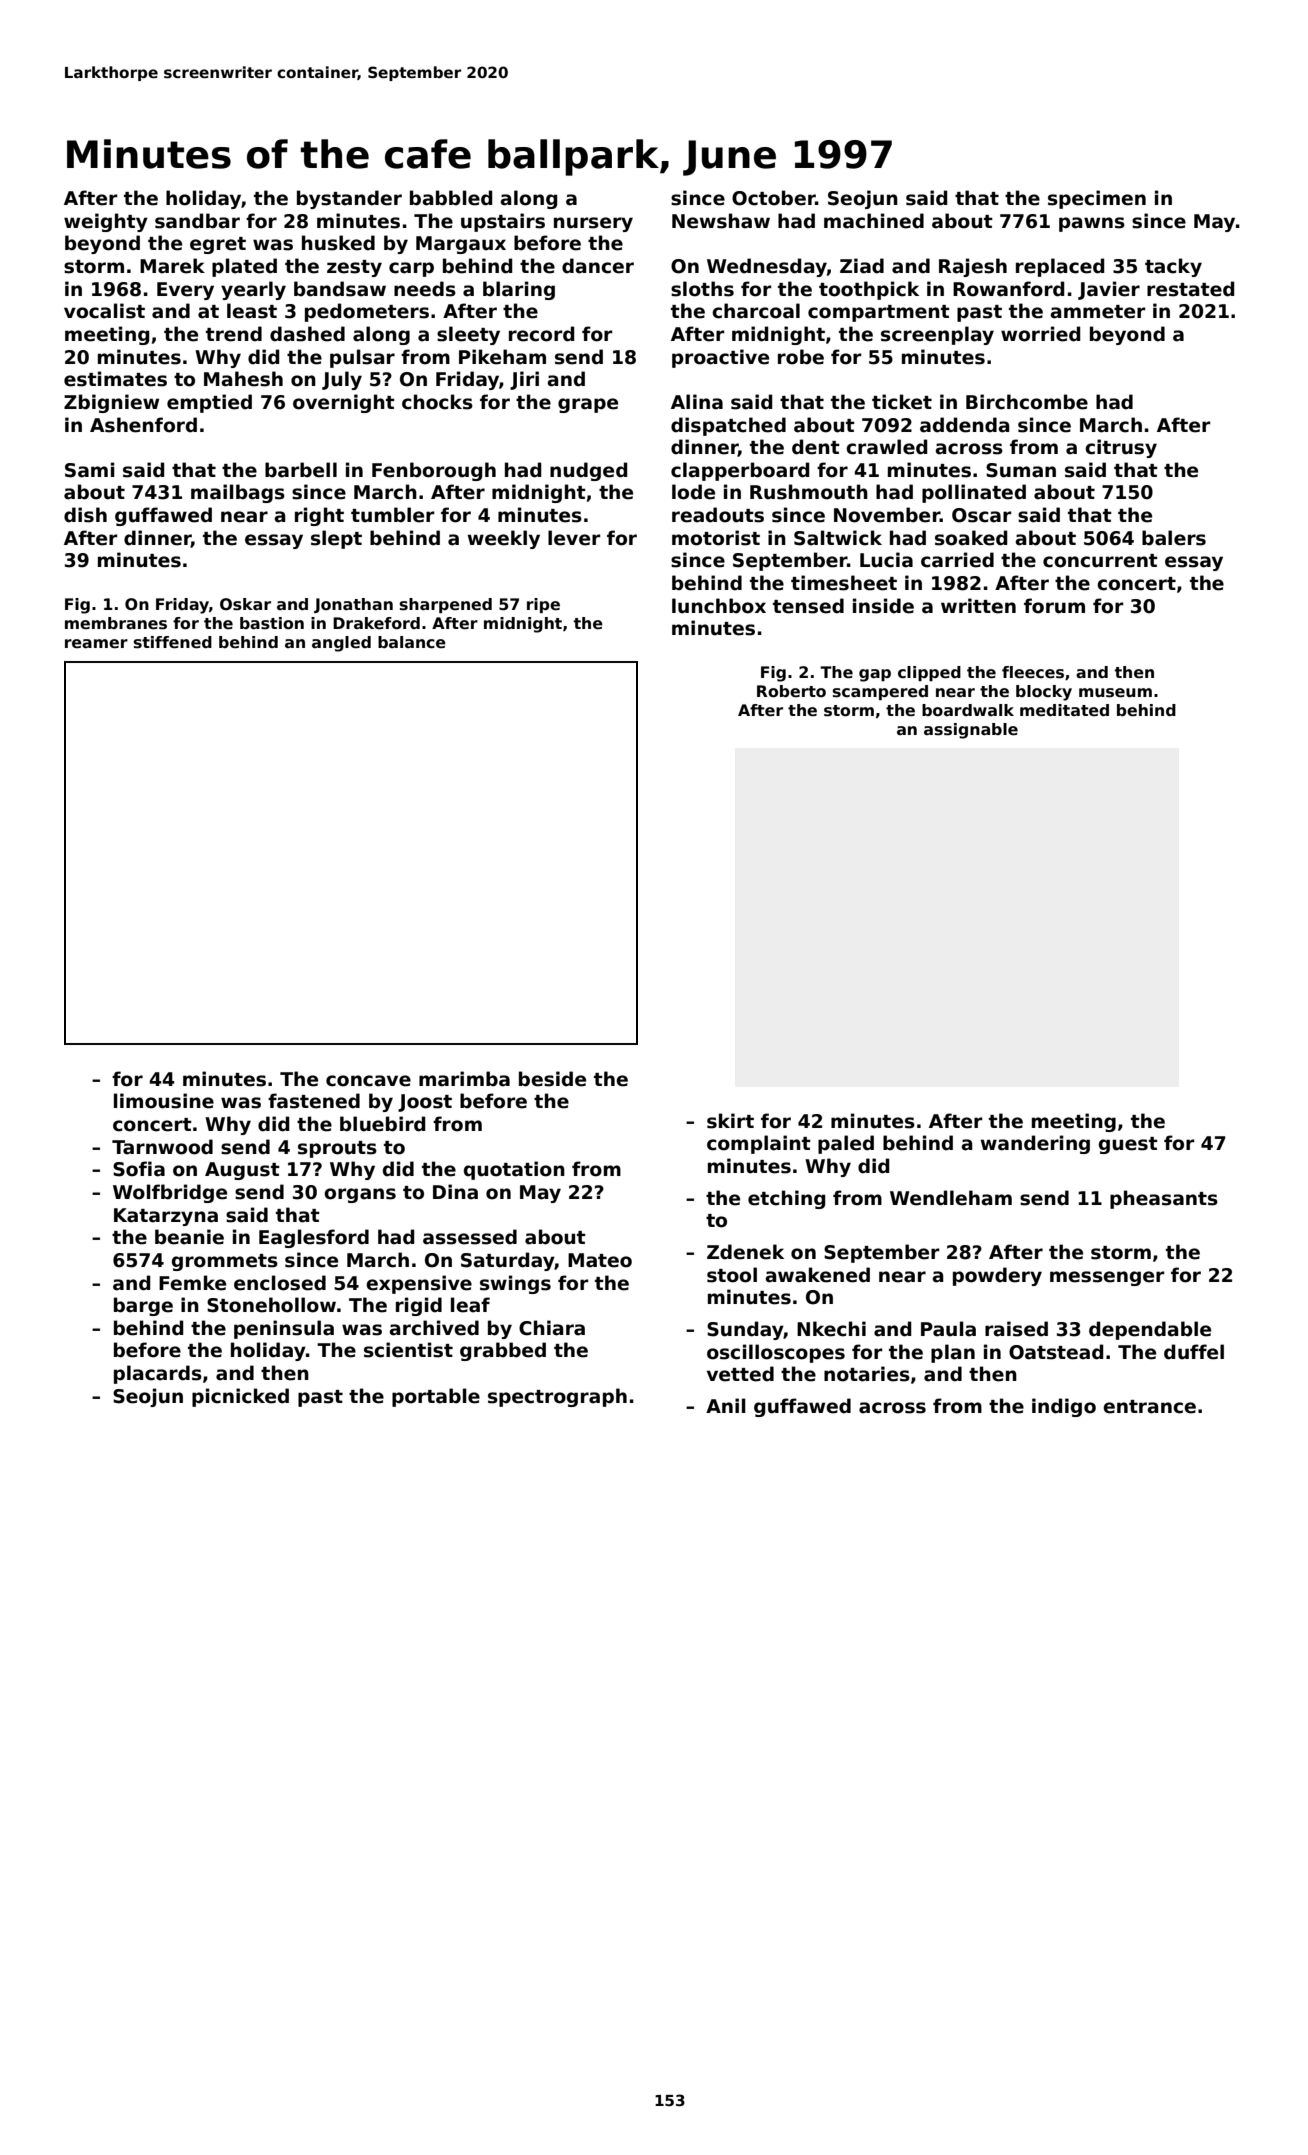  Describe the element at coordinates (164, 1101) in the screenshot. I see `limousine` at that location.
